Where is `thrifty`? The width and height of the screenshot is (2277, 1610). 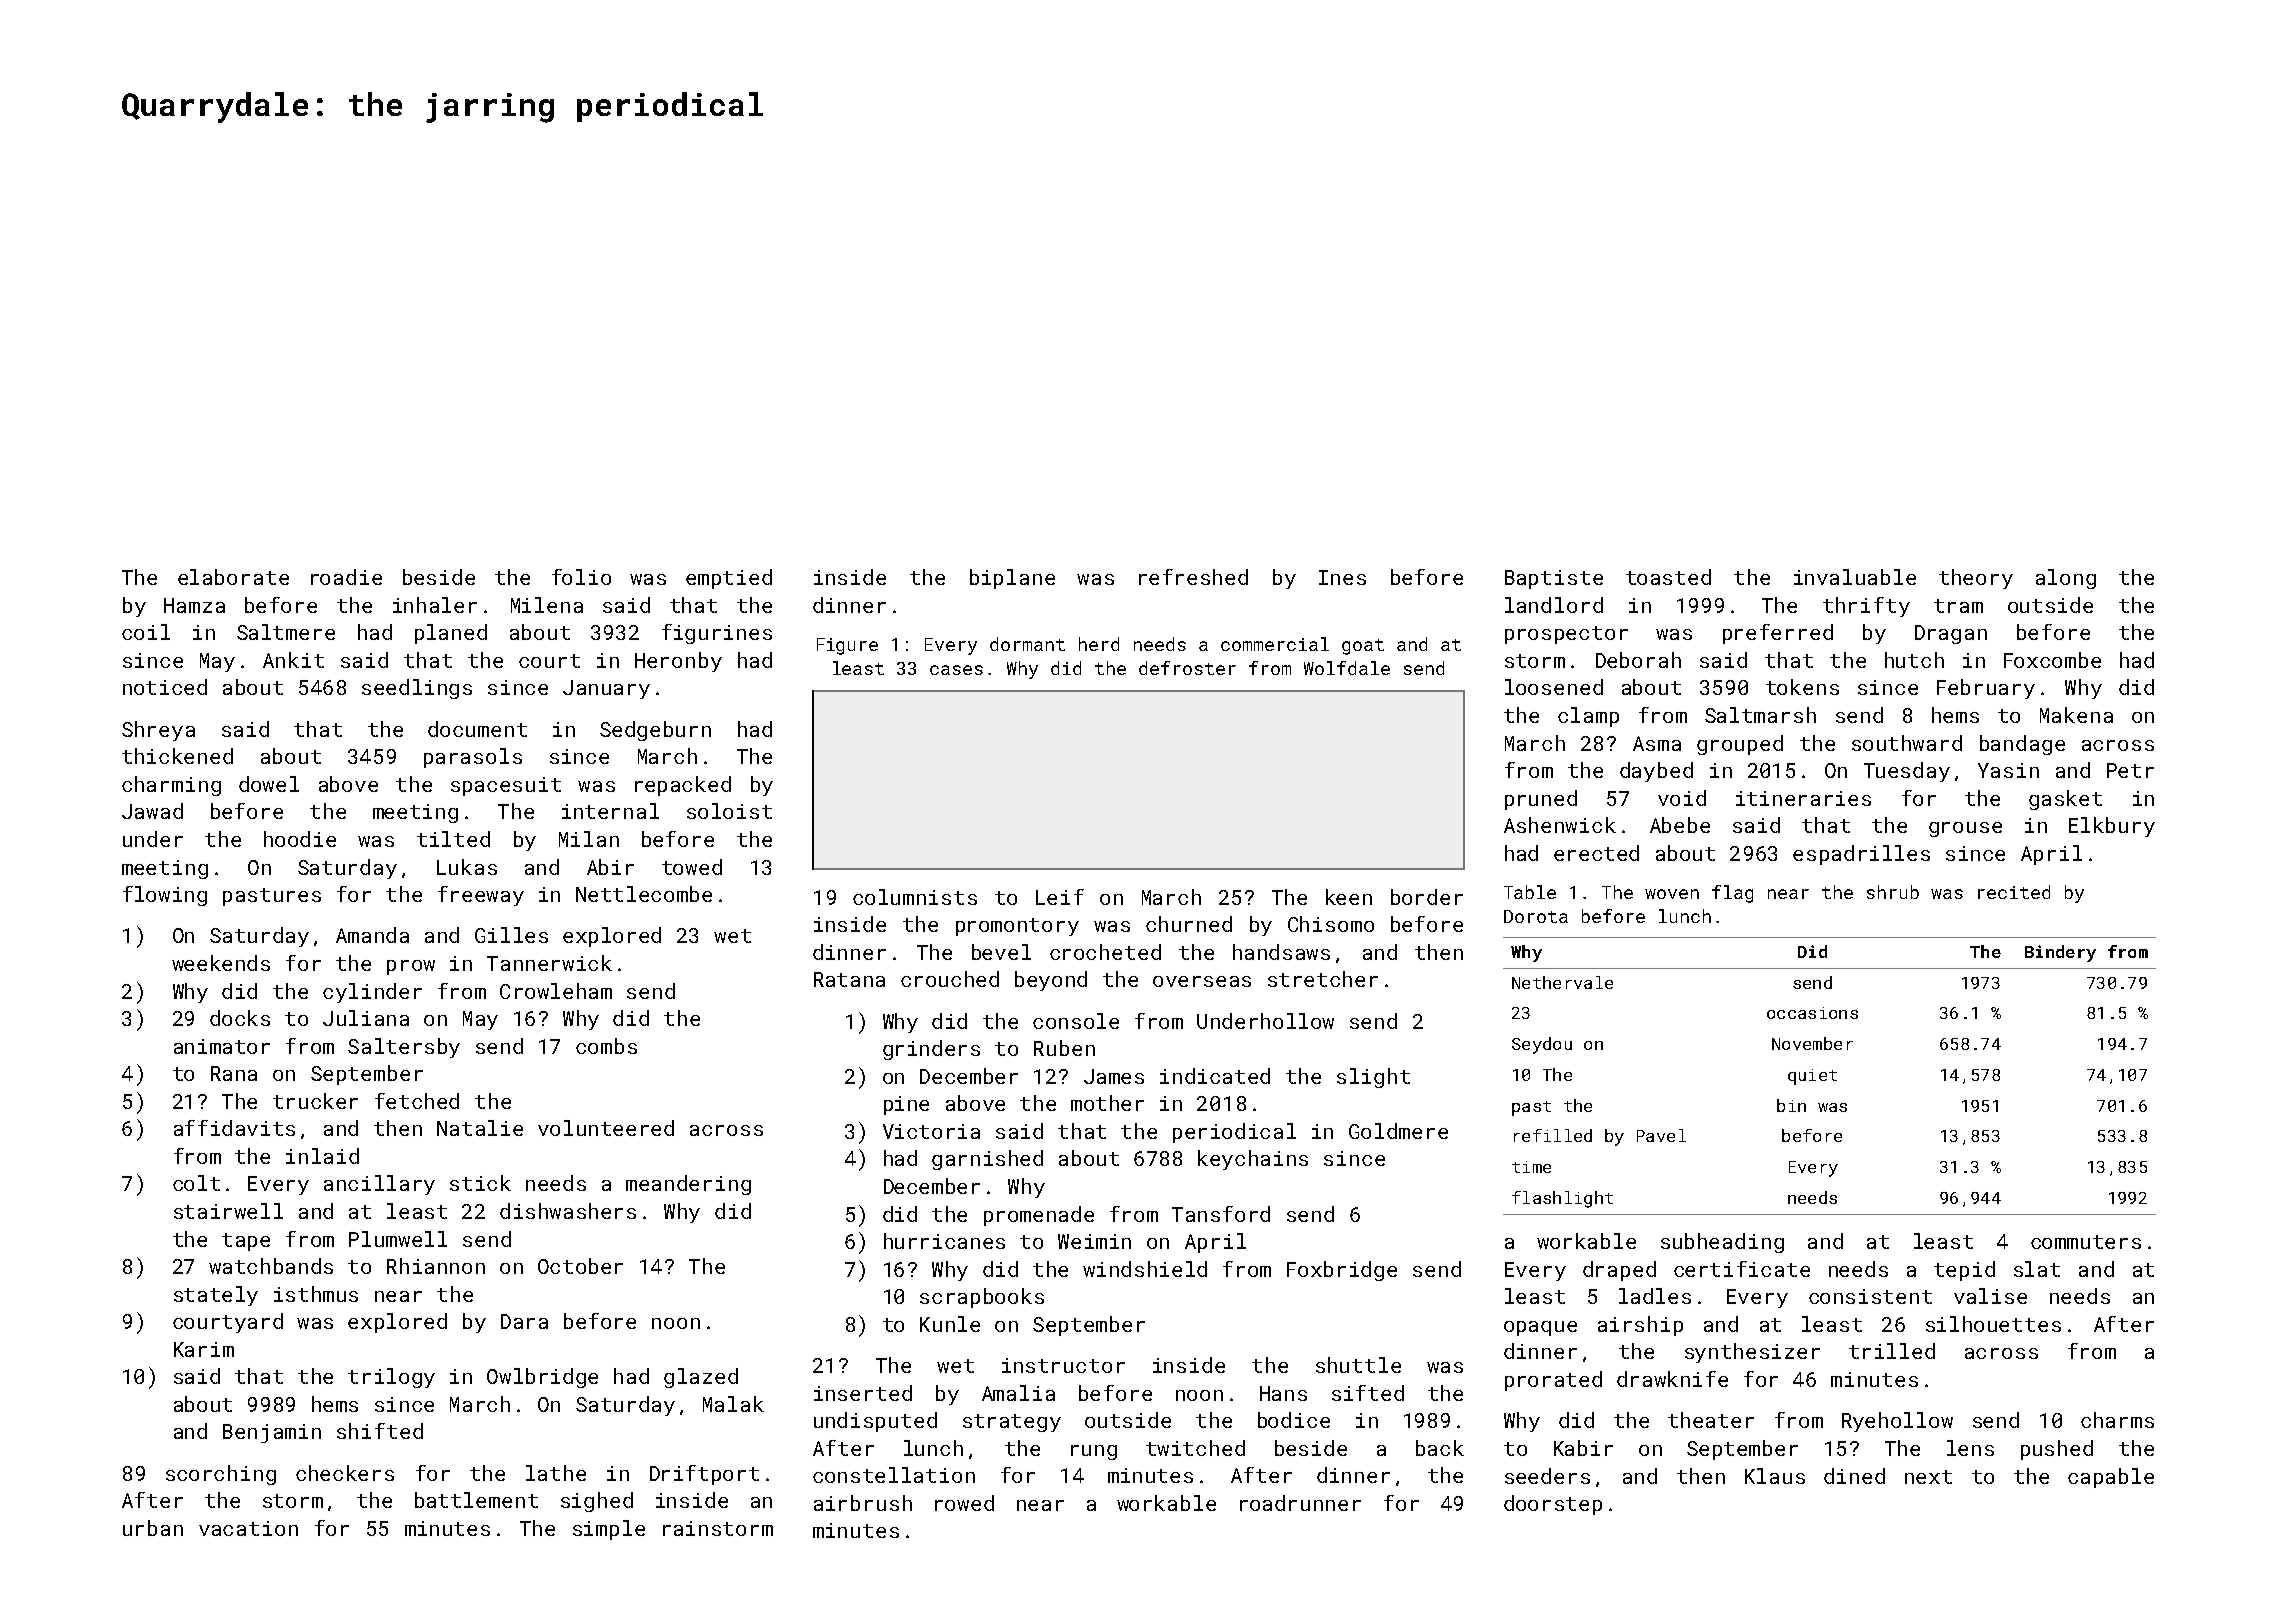 thrifty is located at coordinates (1866, 607).
